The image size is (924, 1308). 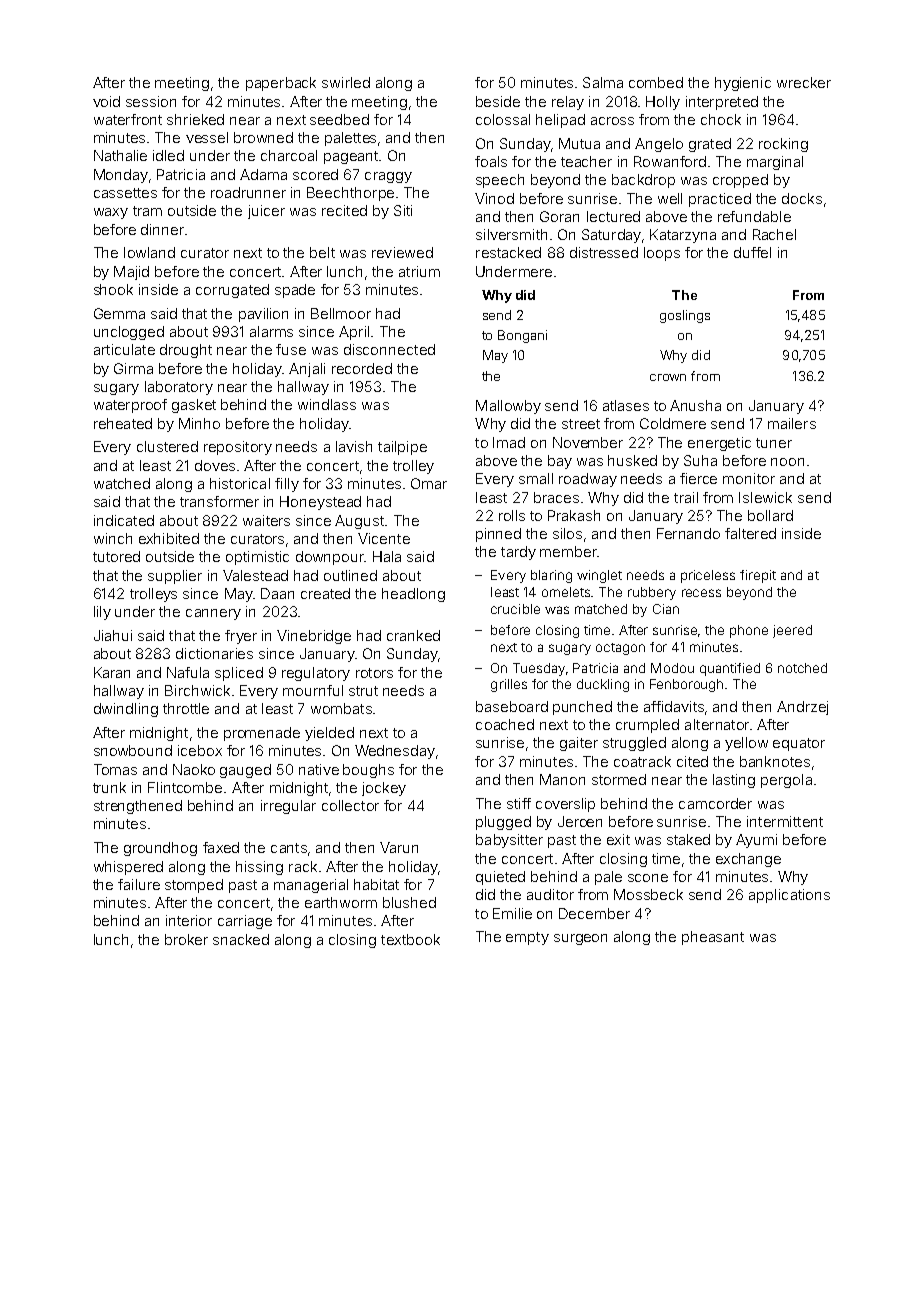 I want to click on wrecker, so click(x=804, y=82).
